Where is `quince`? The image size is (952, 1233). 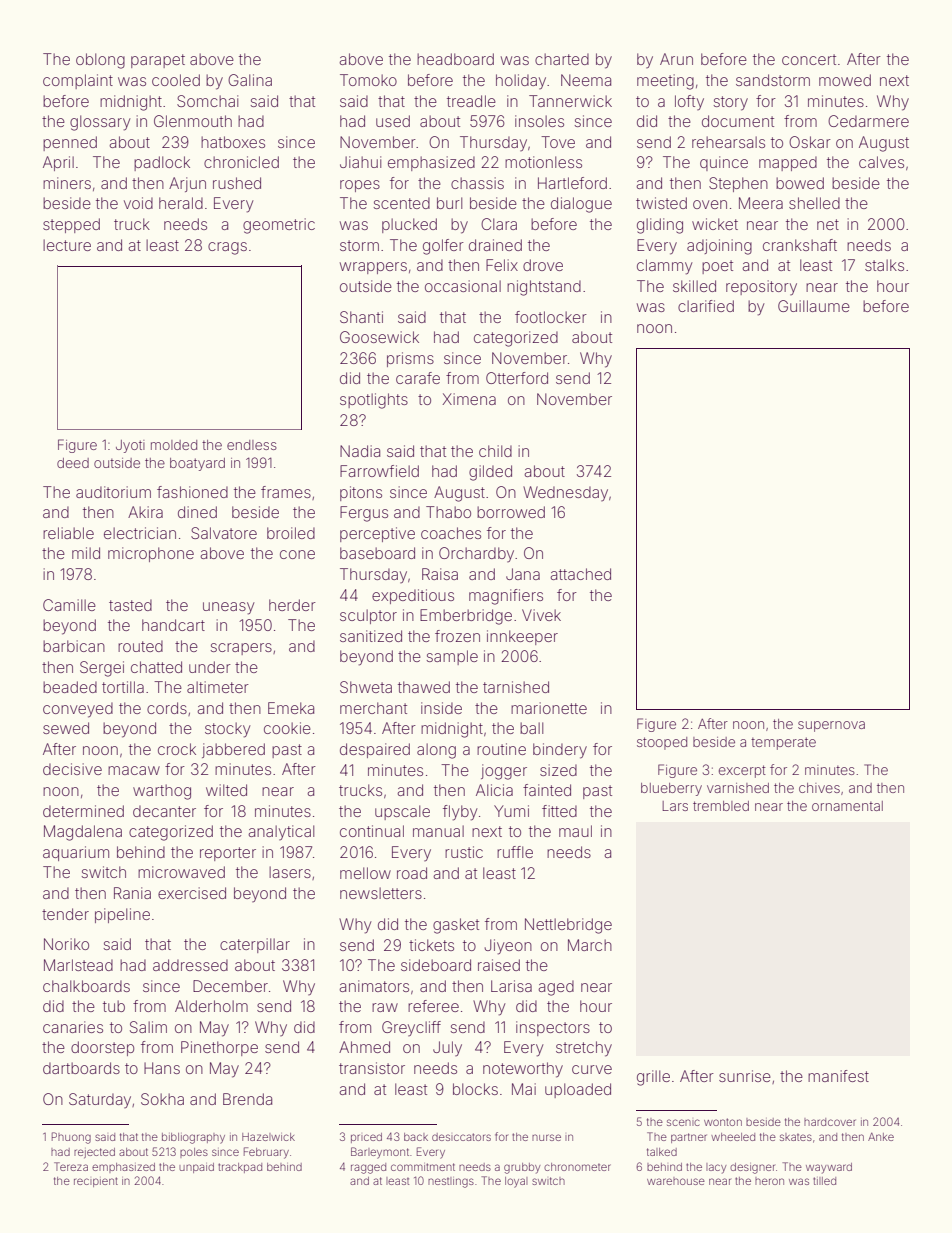
quince is located at coordinates (724, 163).
